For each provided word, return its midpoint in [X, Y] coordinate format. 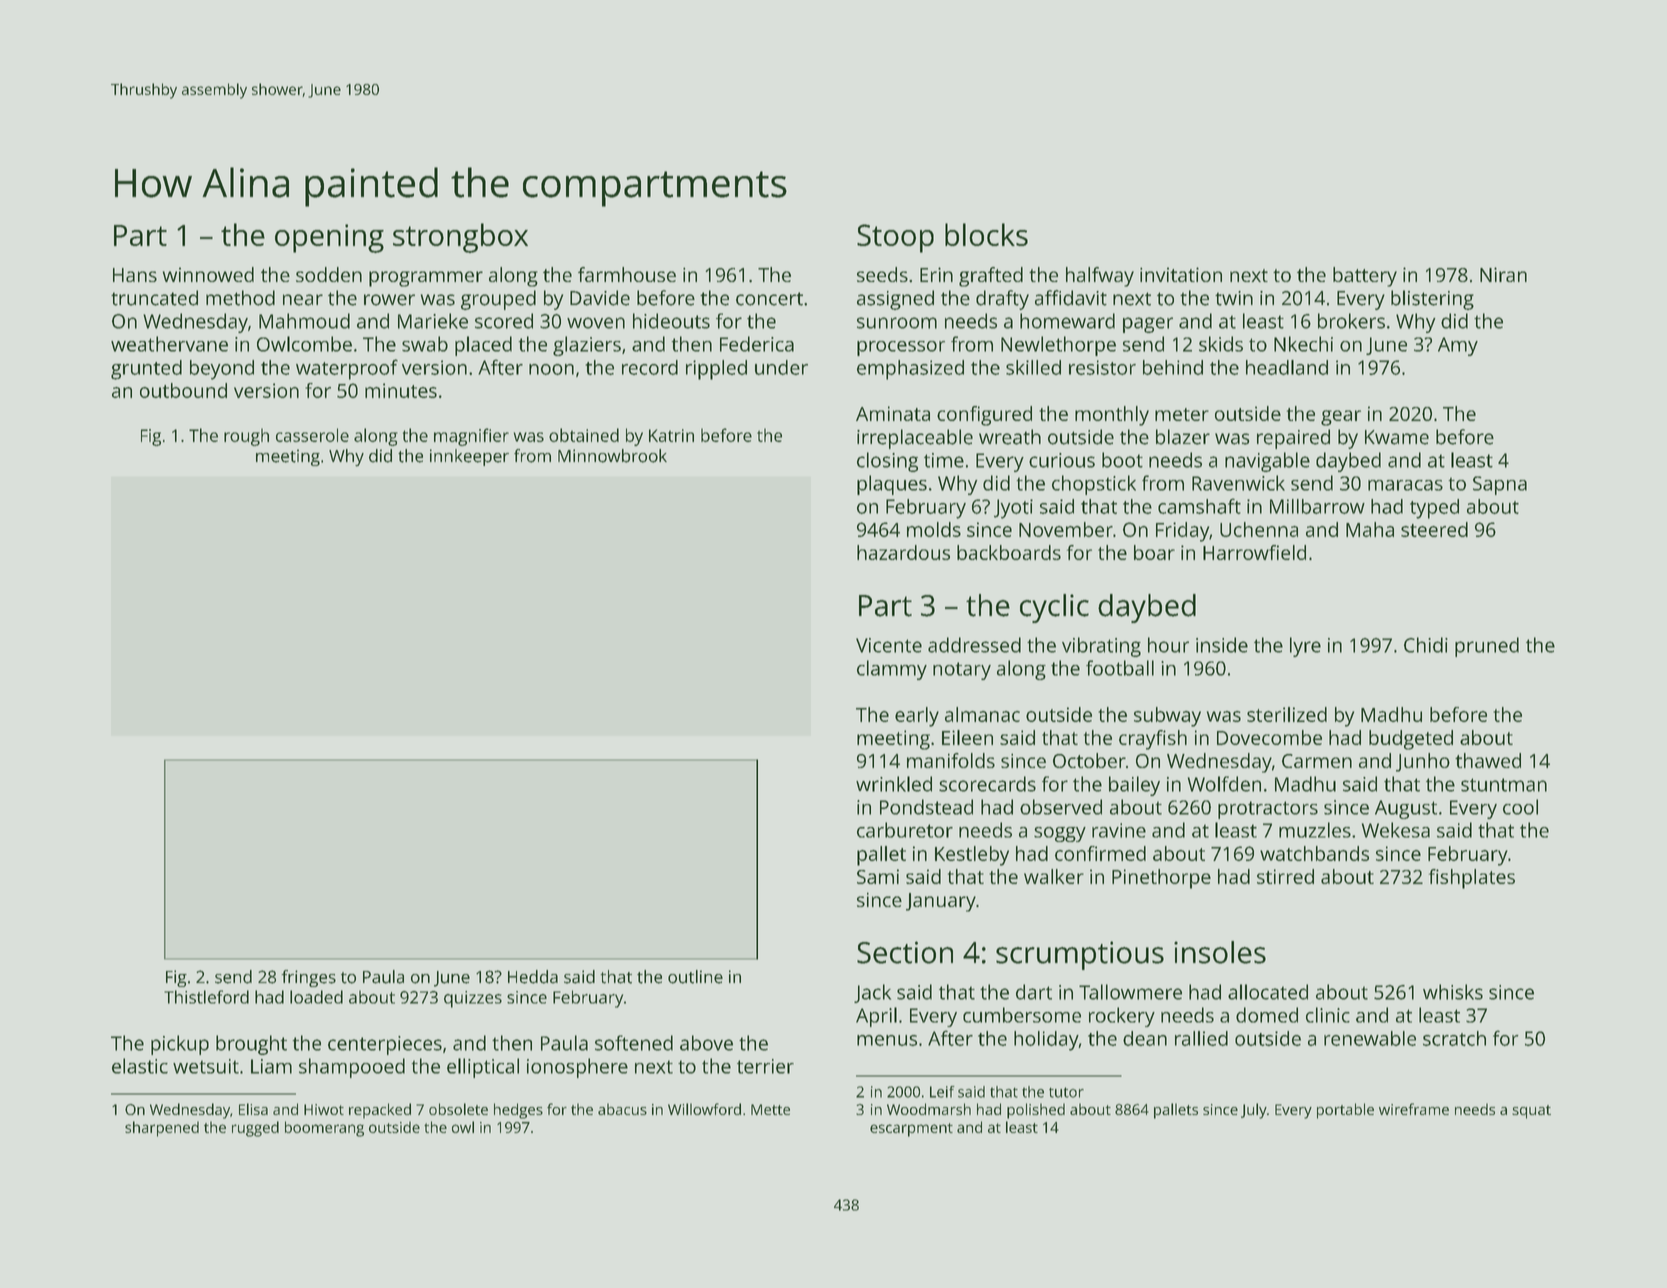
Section [905, 952]
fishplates [1472, 879]
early [917, 717]
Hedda [533, 977]
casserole [312, 435]
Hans [135, 275]
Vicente [889, 645]
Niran [1503, 274]
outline [695, 977]
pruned [1487, 647]
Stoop [895, 238]
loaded [316, 997]
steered [1434, 529]
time [944, 460]
